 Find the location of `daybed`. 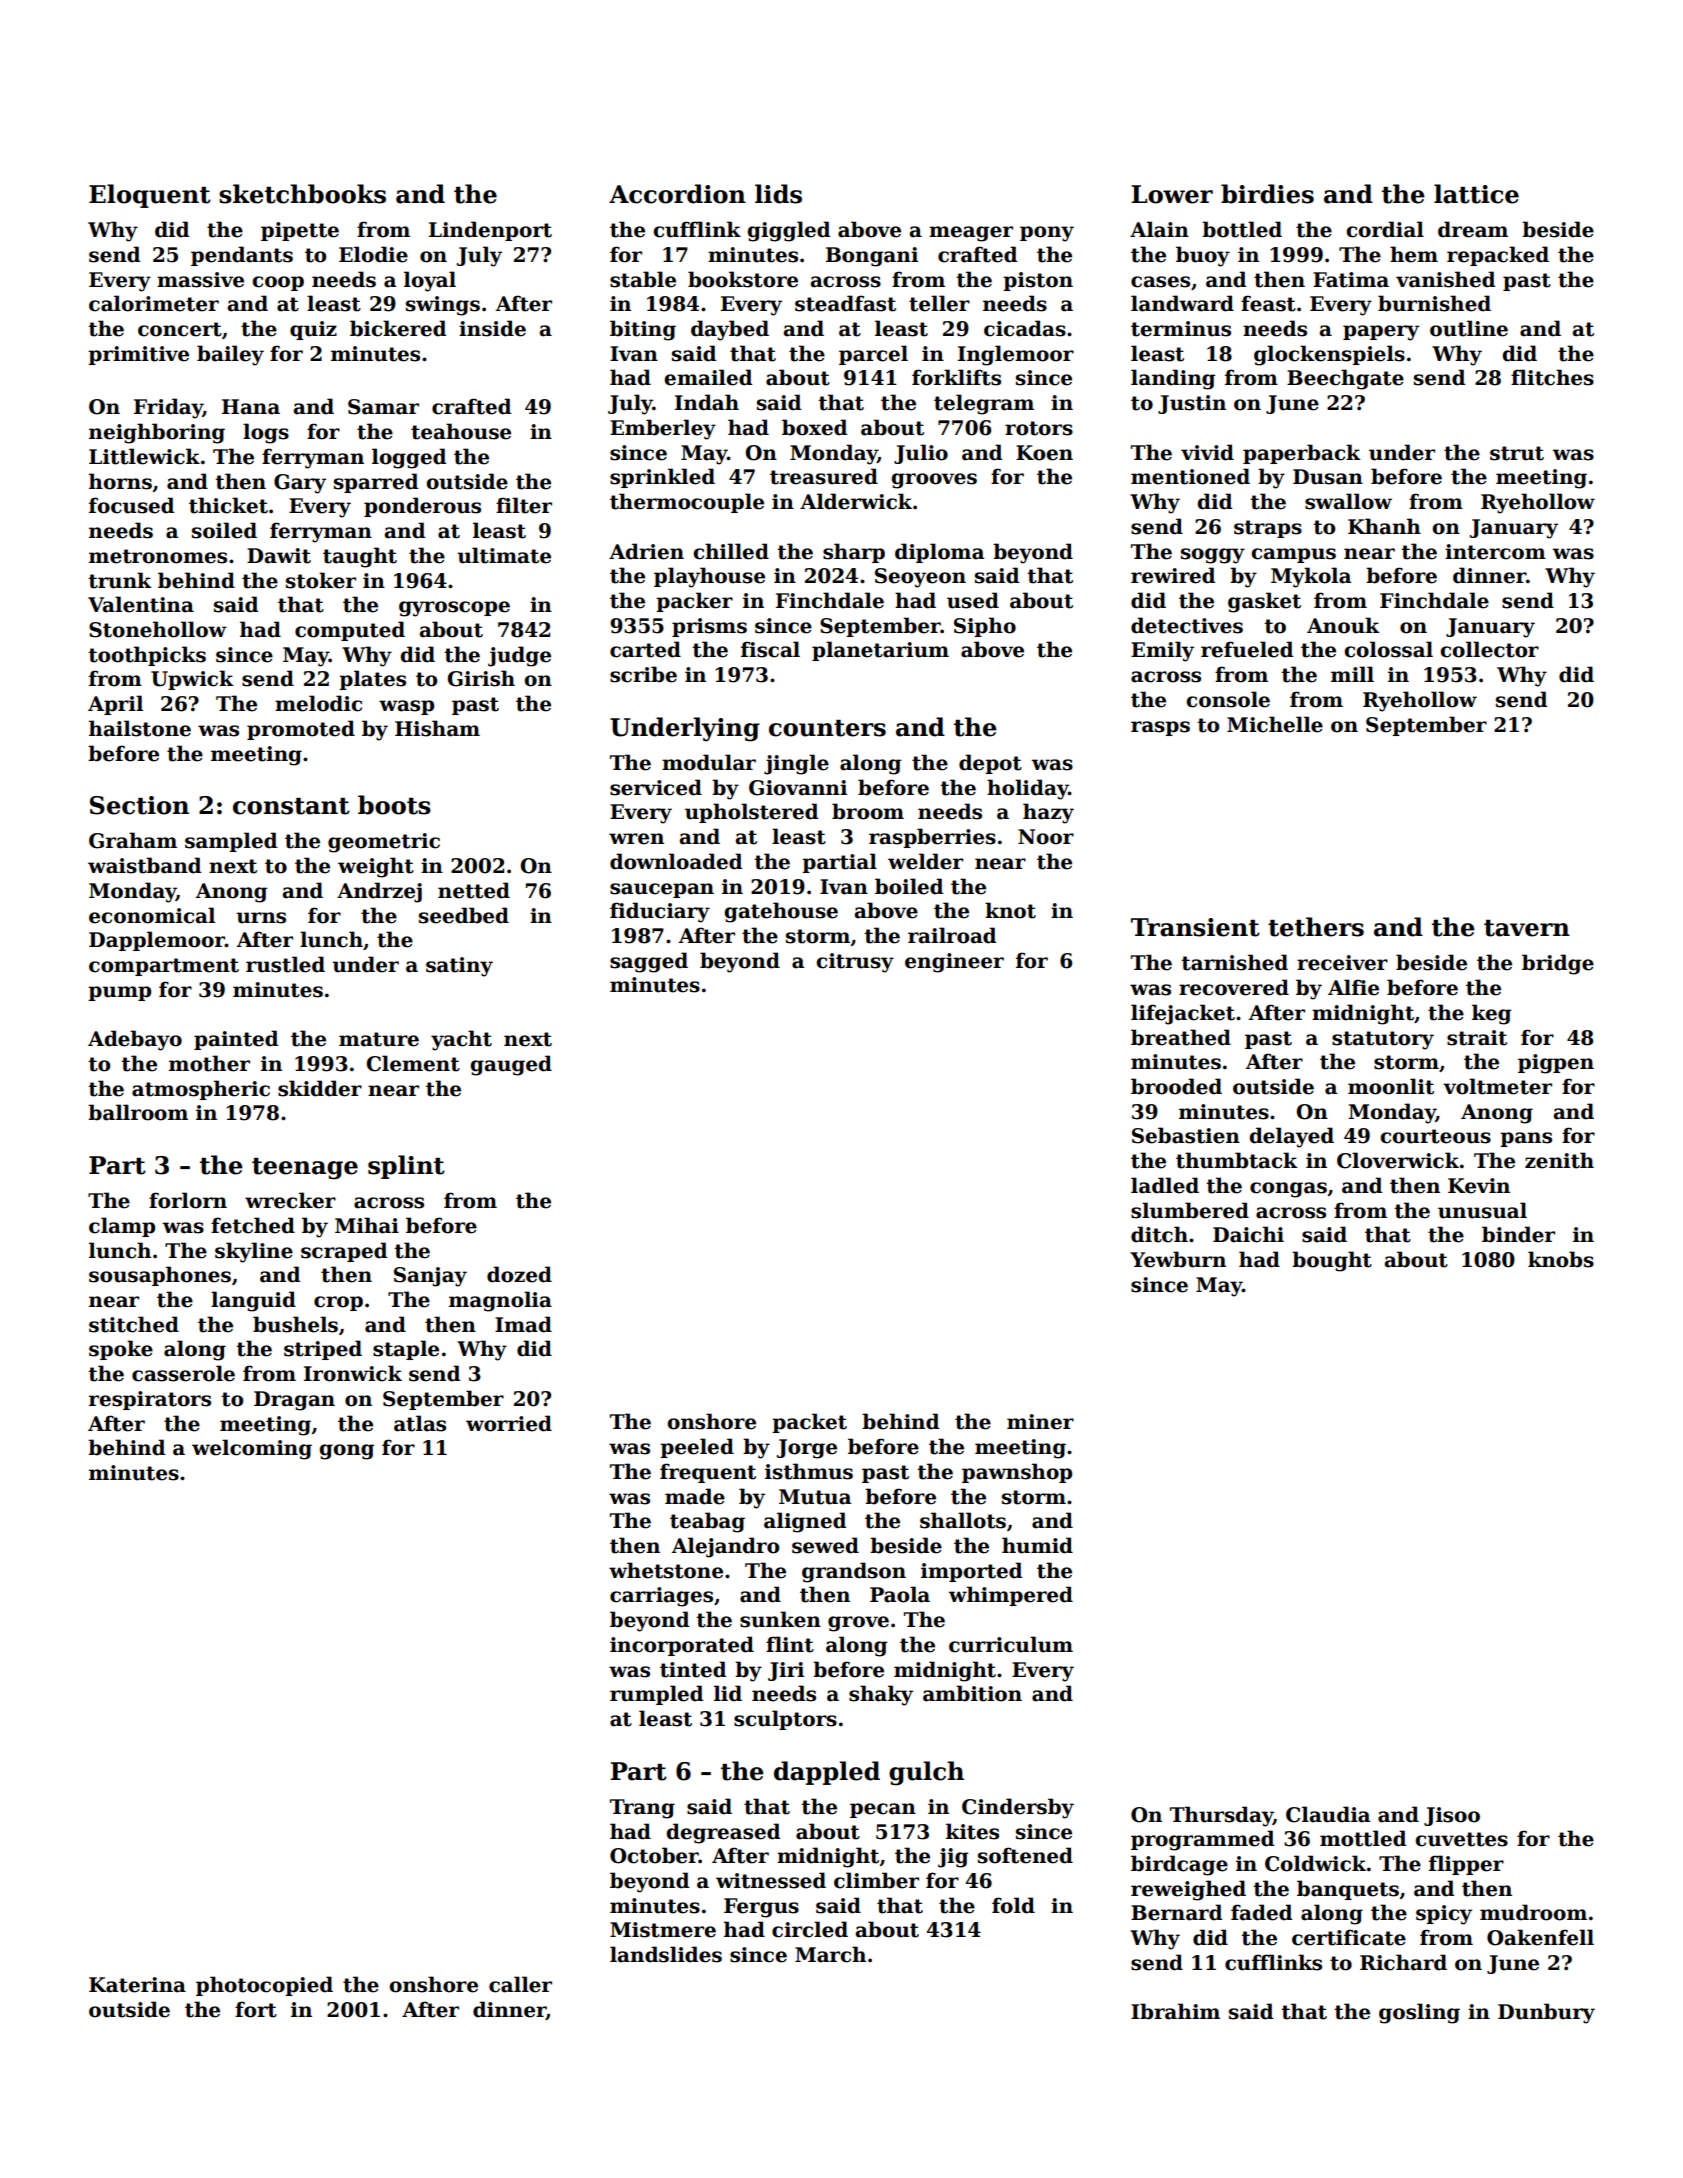

daybed is located at coordinates (730, 330).
